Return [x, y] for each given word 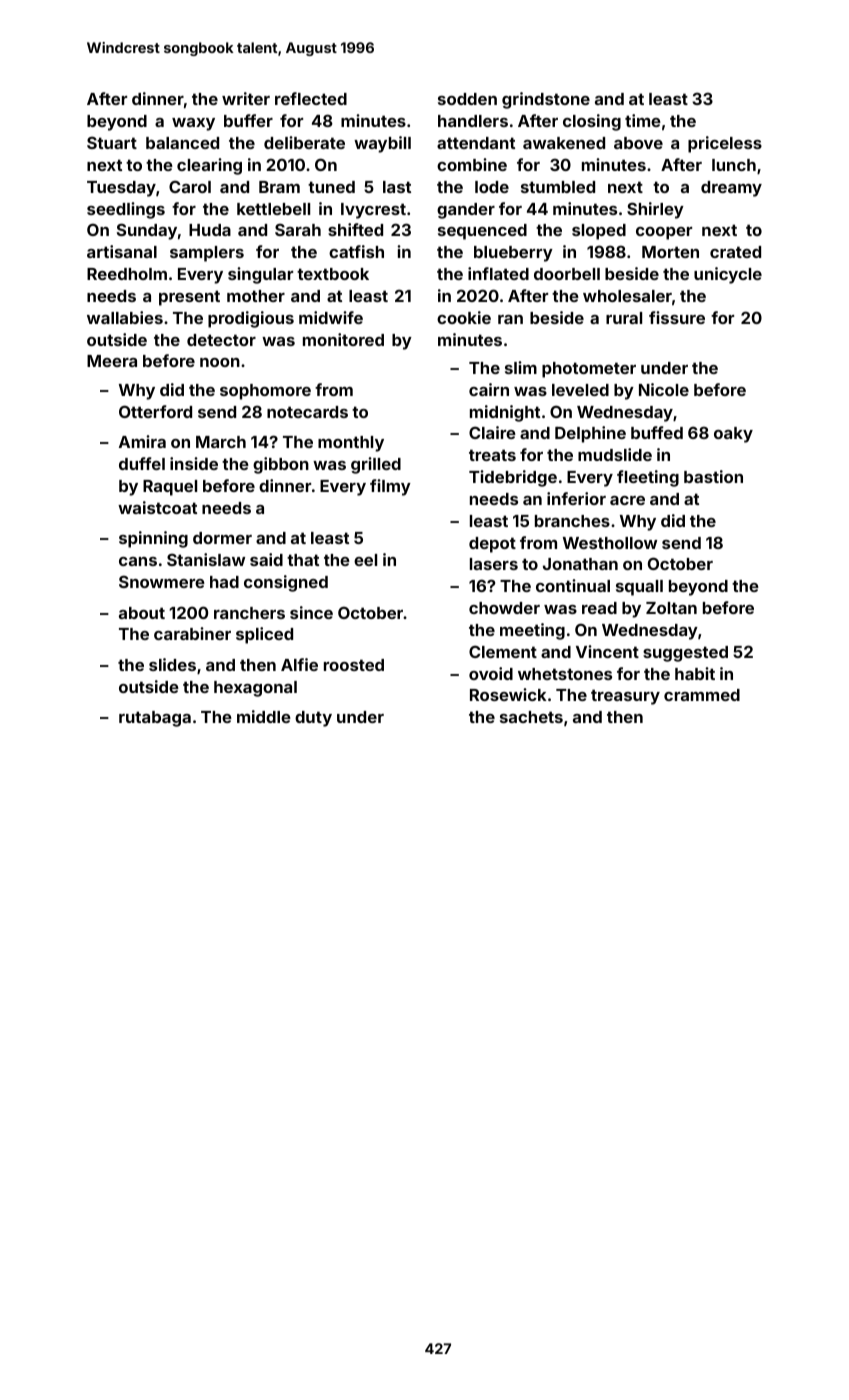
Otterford [155, 411]
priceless [725, 144]
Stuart [112, 142]
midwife [331, 317]
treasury [625, 697]
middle [264, 716]
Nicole [664, 389]
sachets [531, 717]
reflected [311, 98]
